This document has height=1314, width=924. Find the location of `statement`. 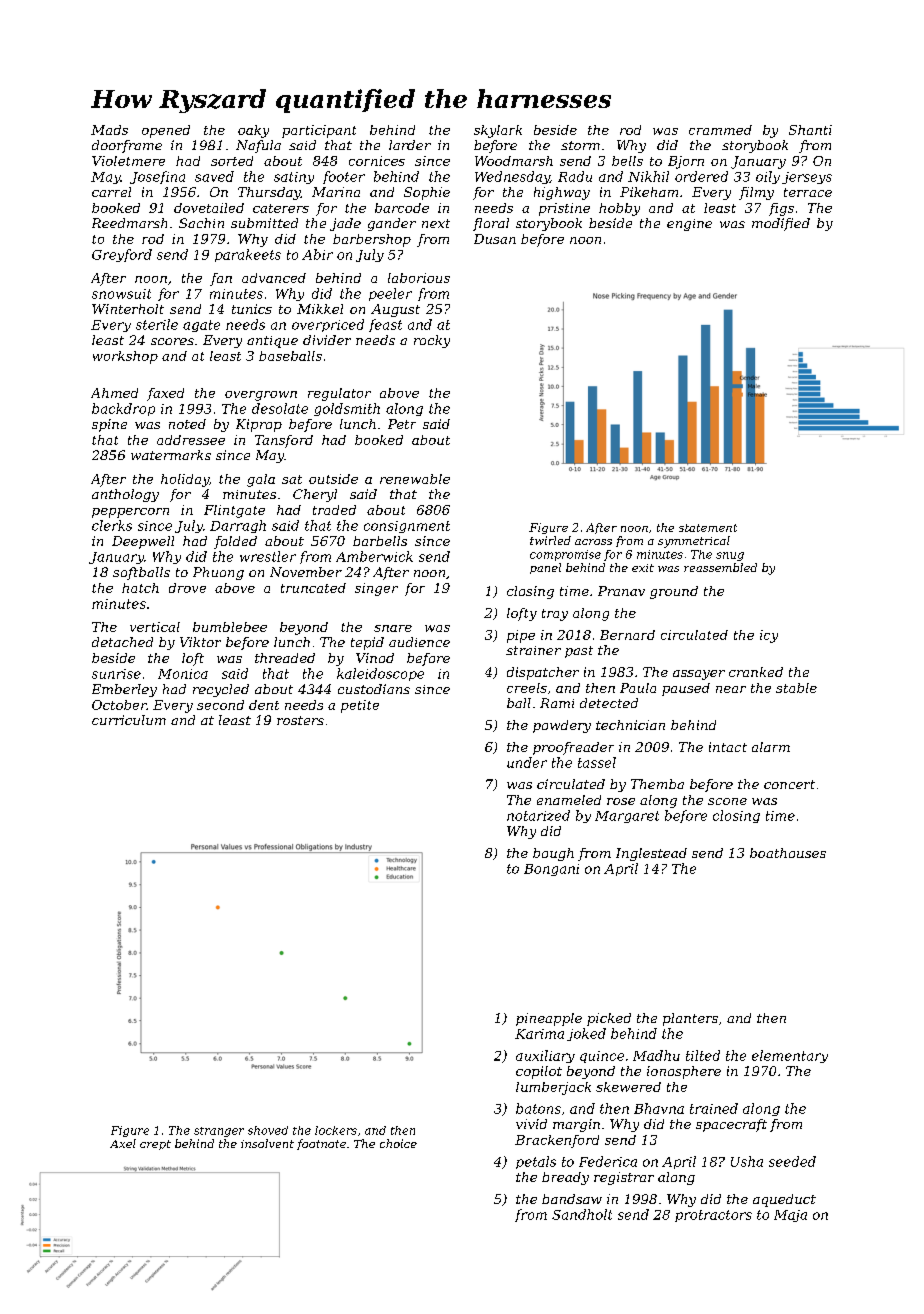

statement is located at coordinates (708, 528).
